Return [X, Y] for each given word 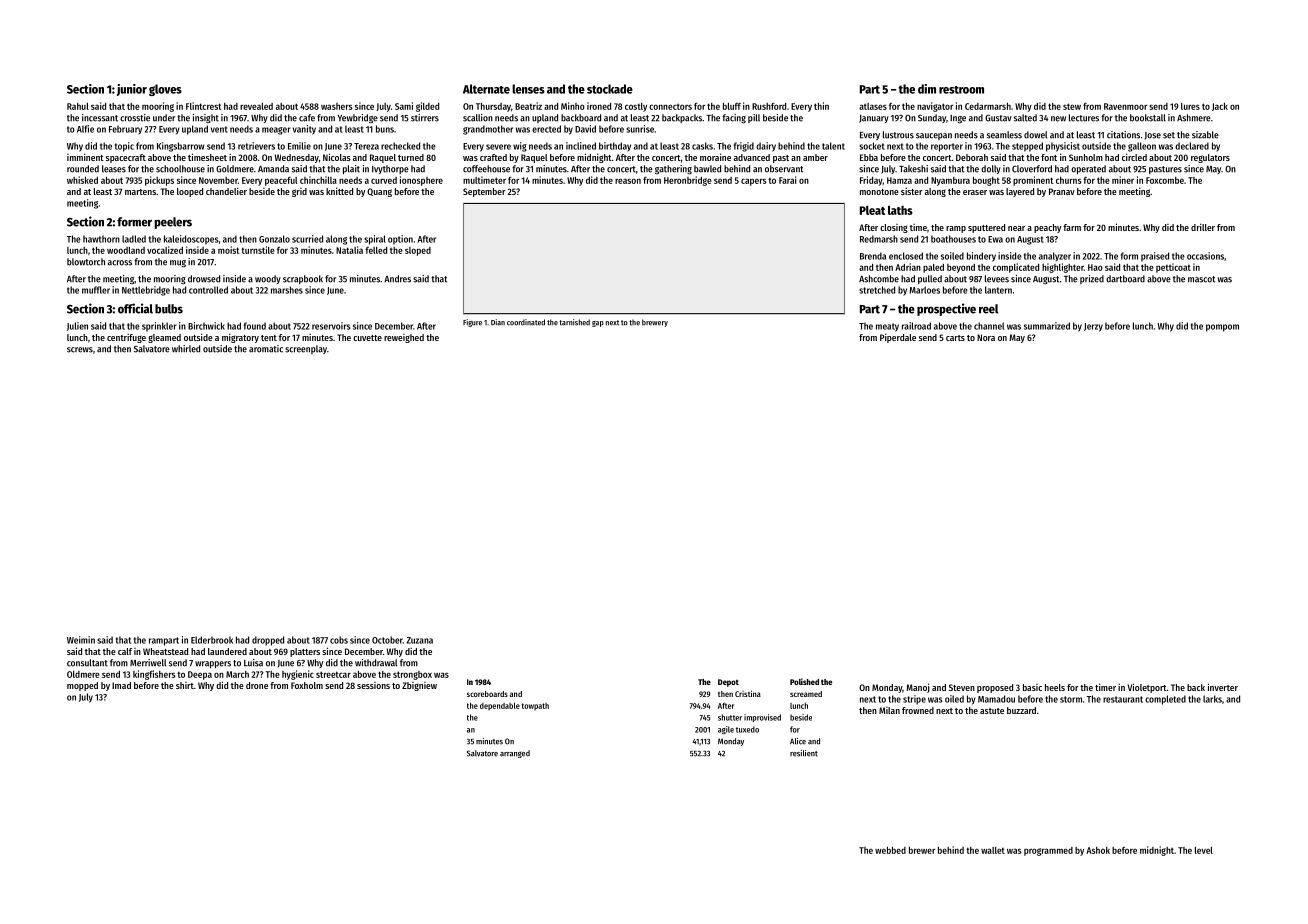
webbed [890, 850]
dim [927, 89]
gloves [165, 90]
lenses [528, 89]
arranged [515, 754]
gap [598, 324]
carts [955, 338]
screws [80, 350]
